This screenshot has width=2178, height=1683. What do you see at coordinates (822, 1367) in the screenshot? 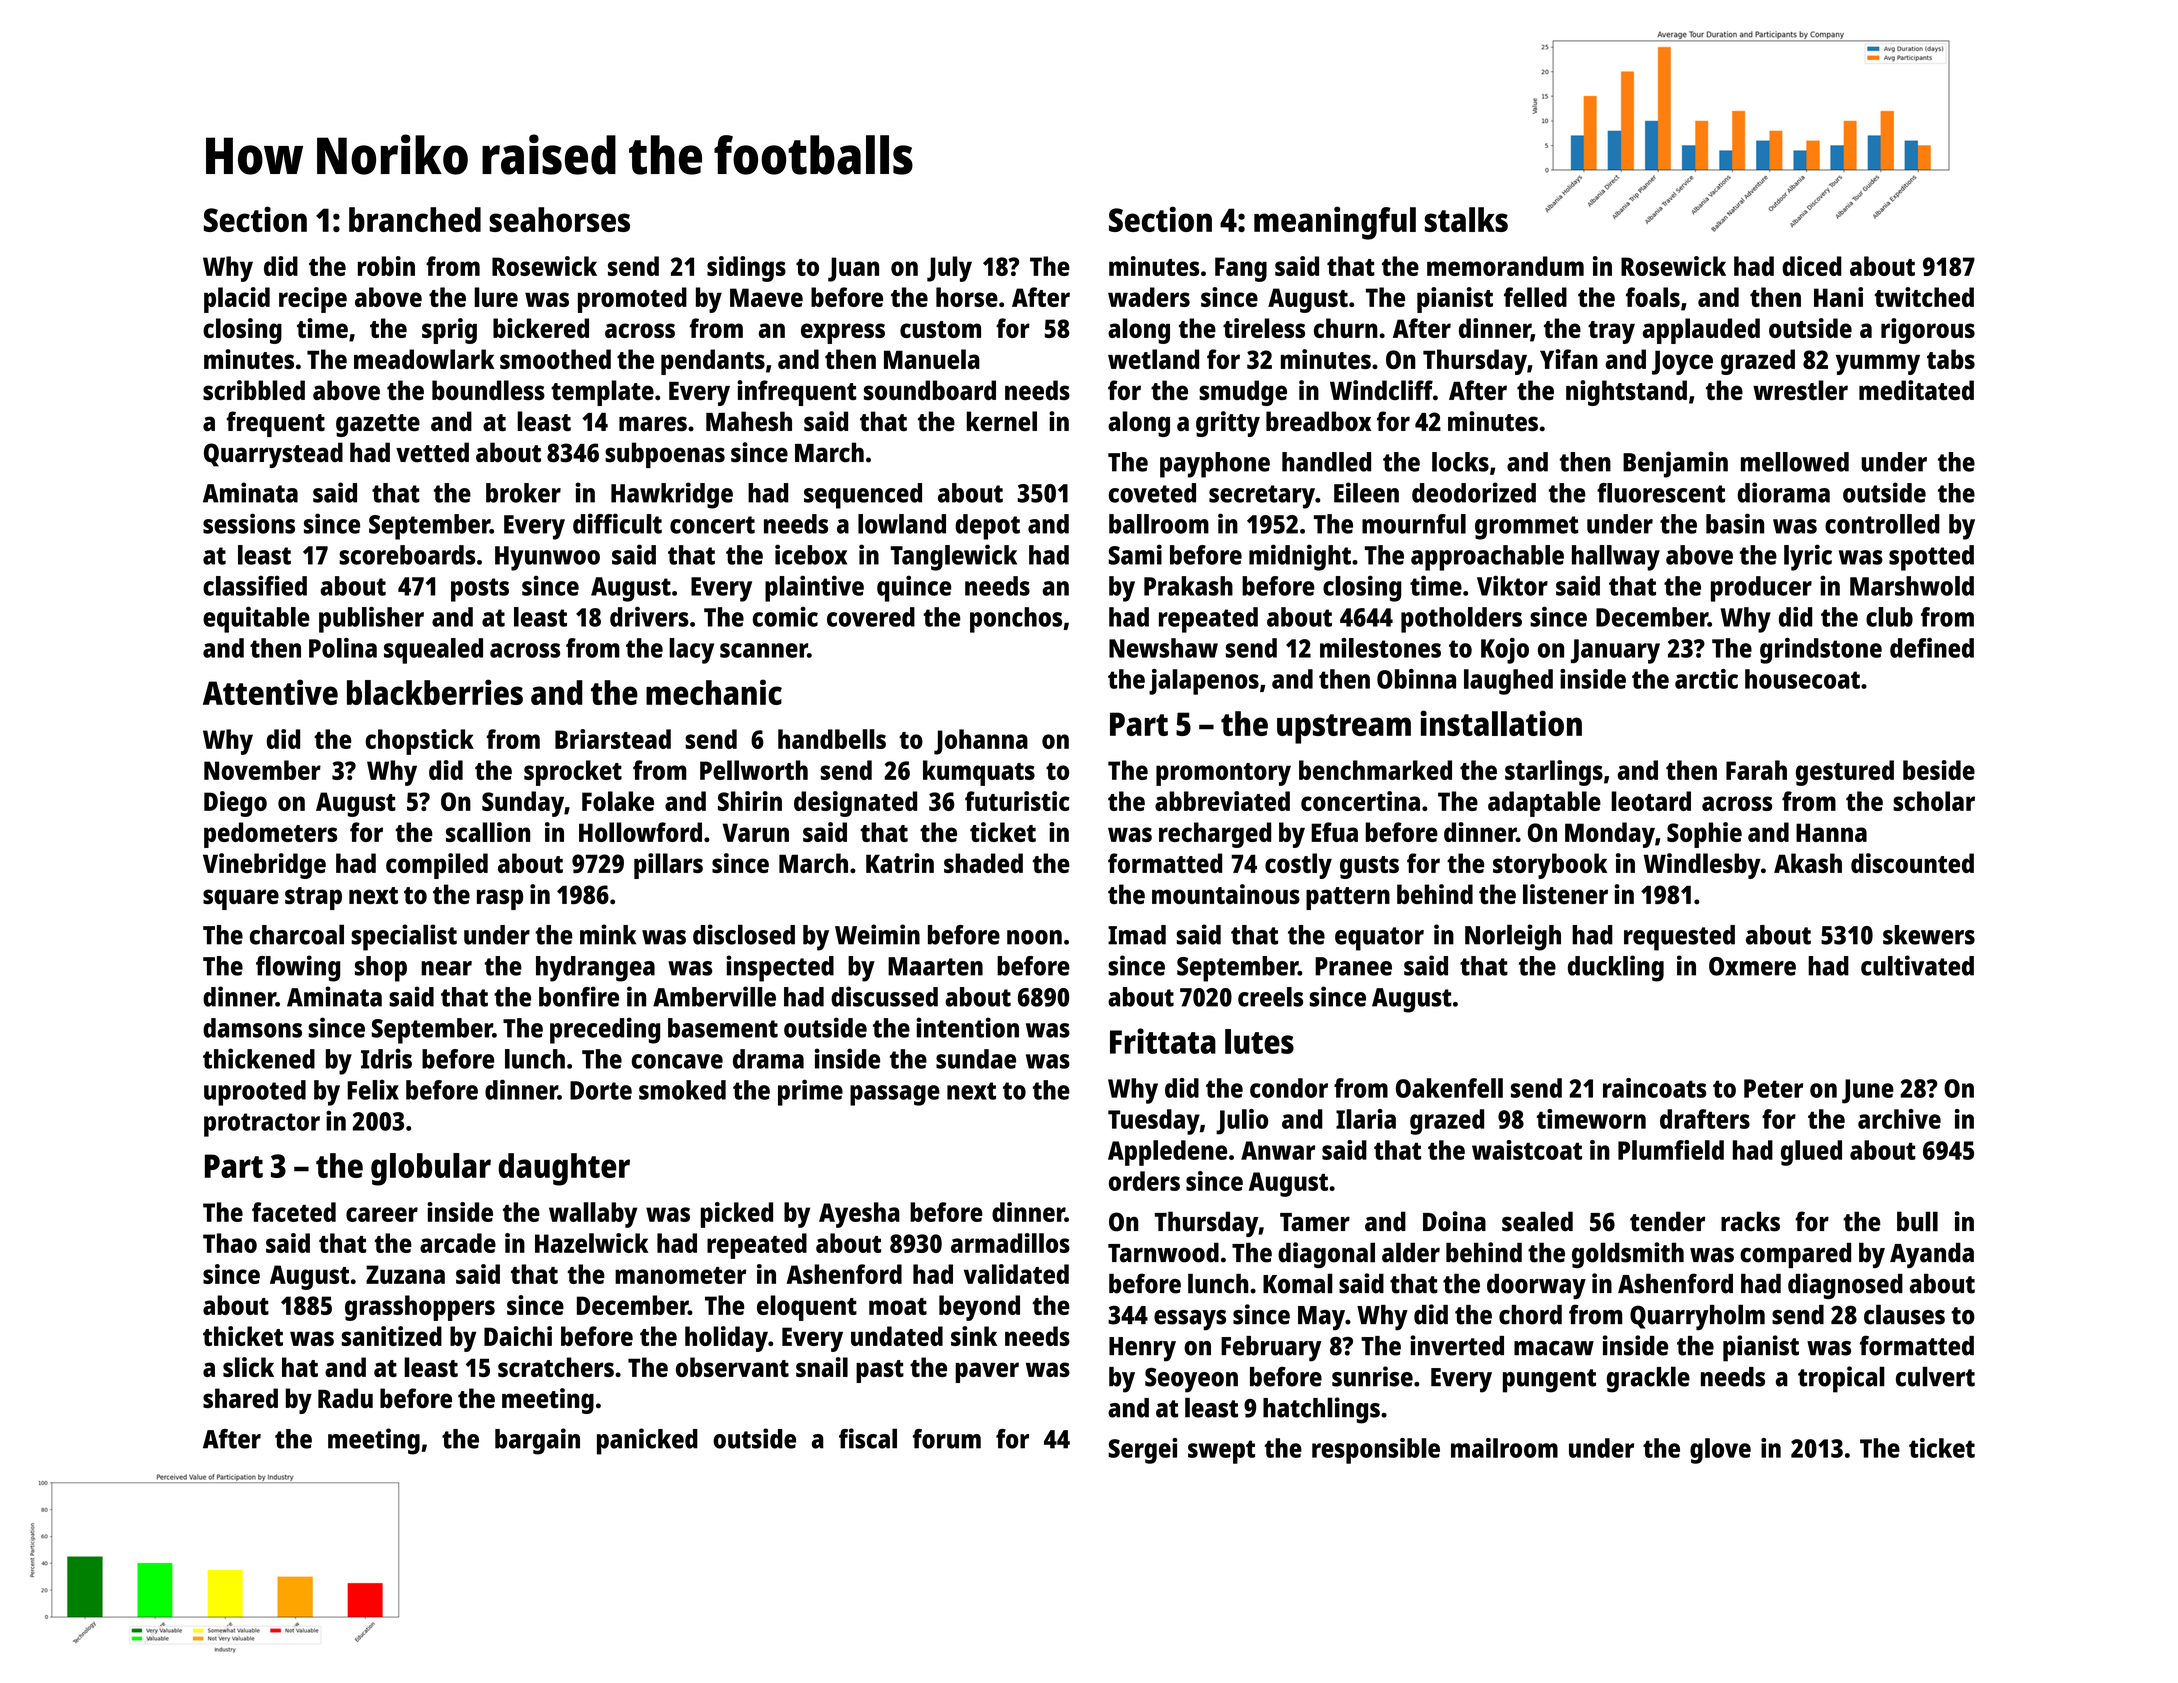
I see `snail` at bounding box center [822, 1367].
